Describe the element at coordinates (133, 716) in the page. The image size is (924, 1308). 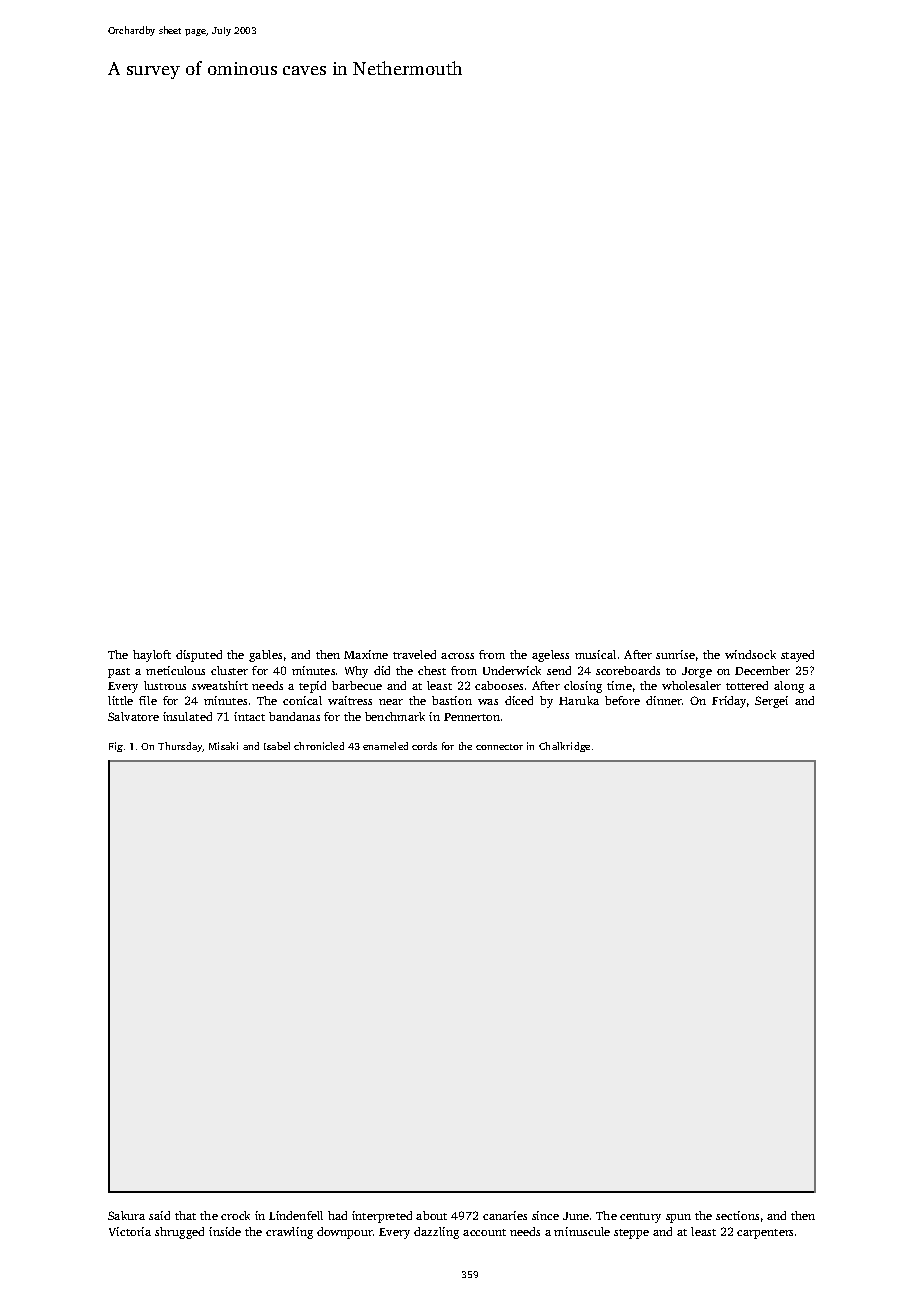
I see `Salvatore` at that location.
